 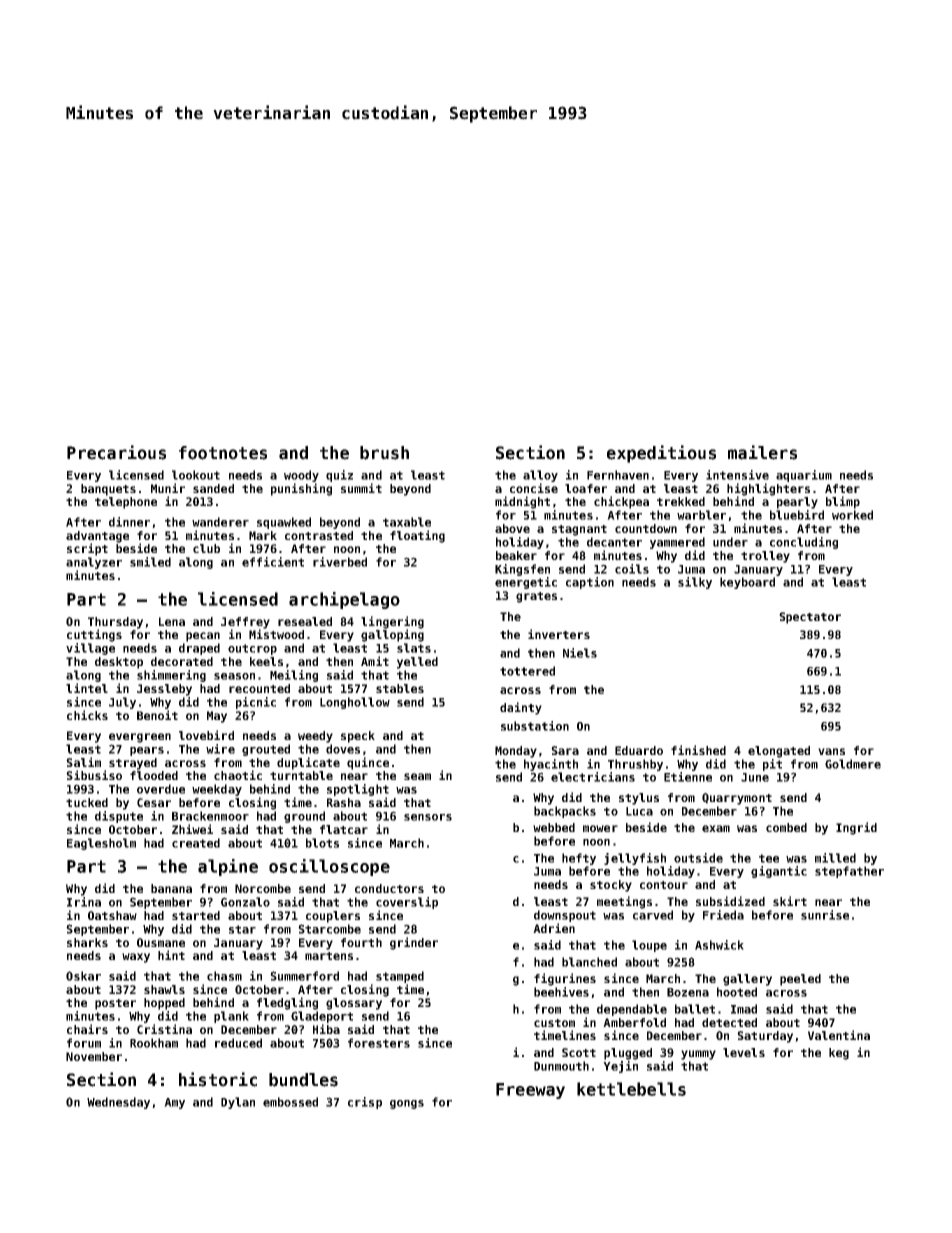 I want to click on Goldmere, so click(x=853, y=764).
